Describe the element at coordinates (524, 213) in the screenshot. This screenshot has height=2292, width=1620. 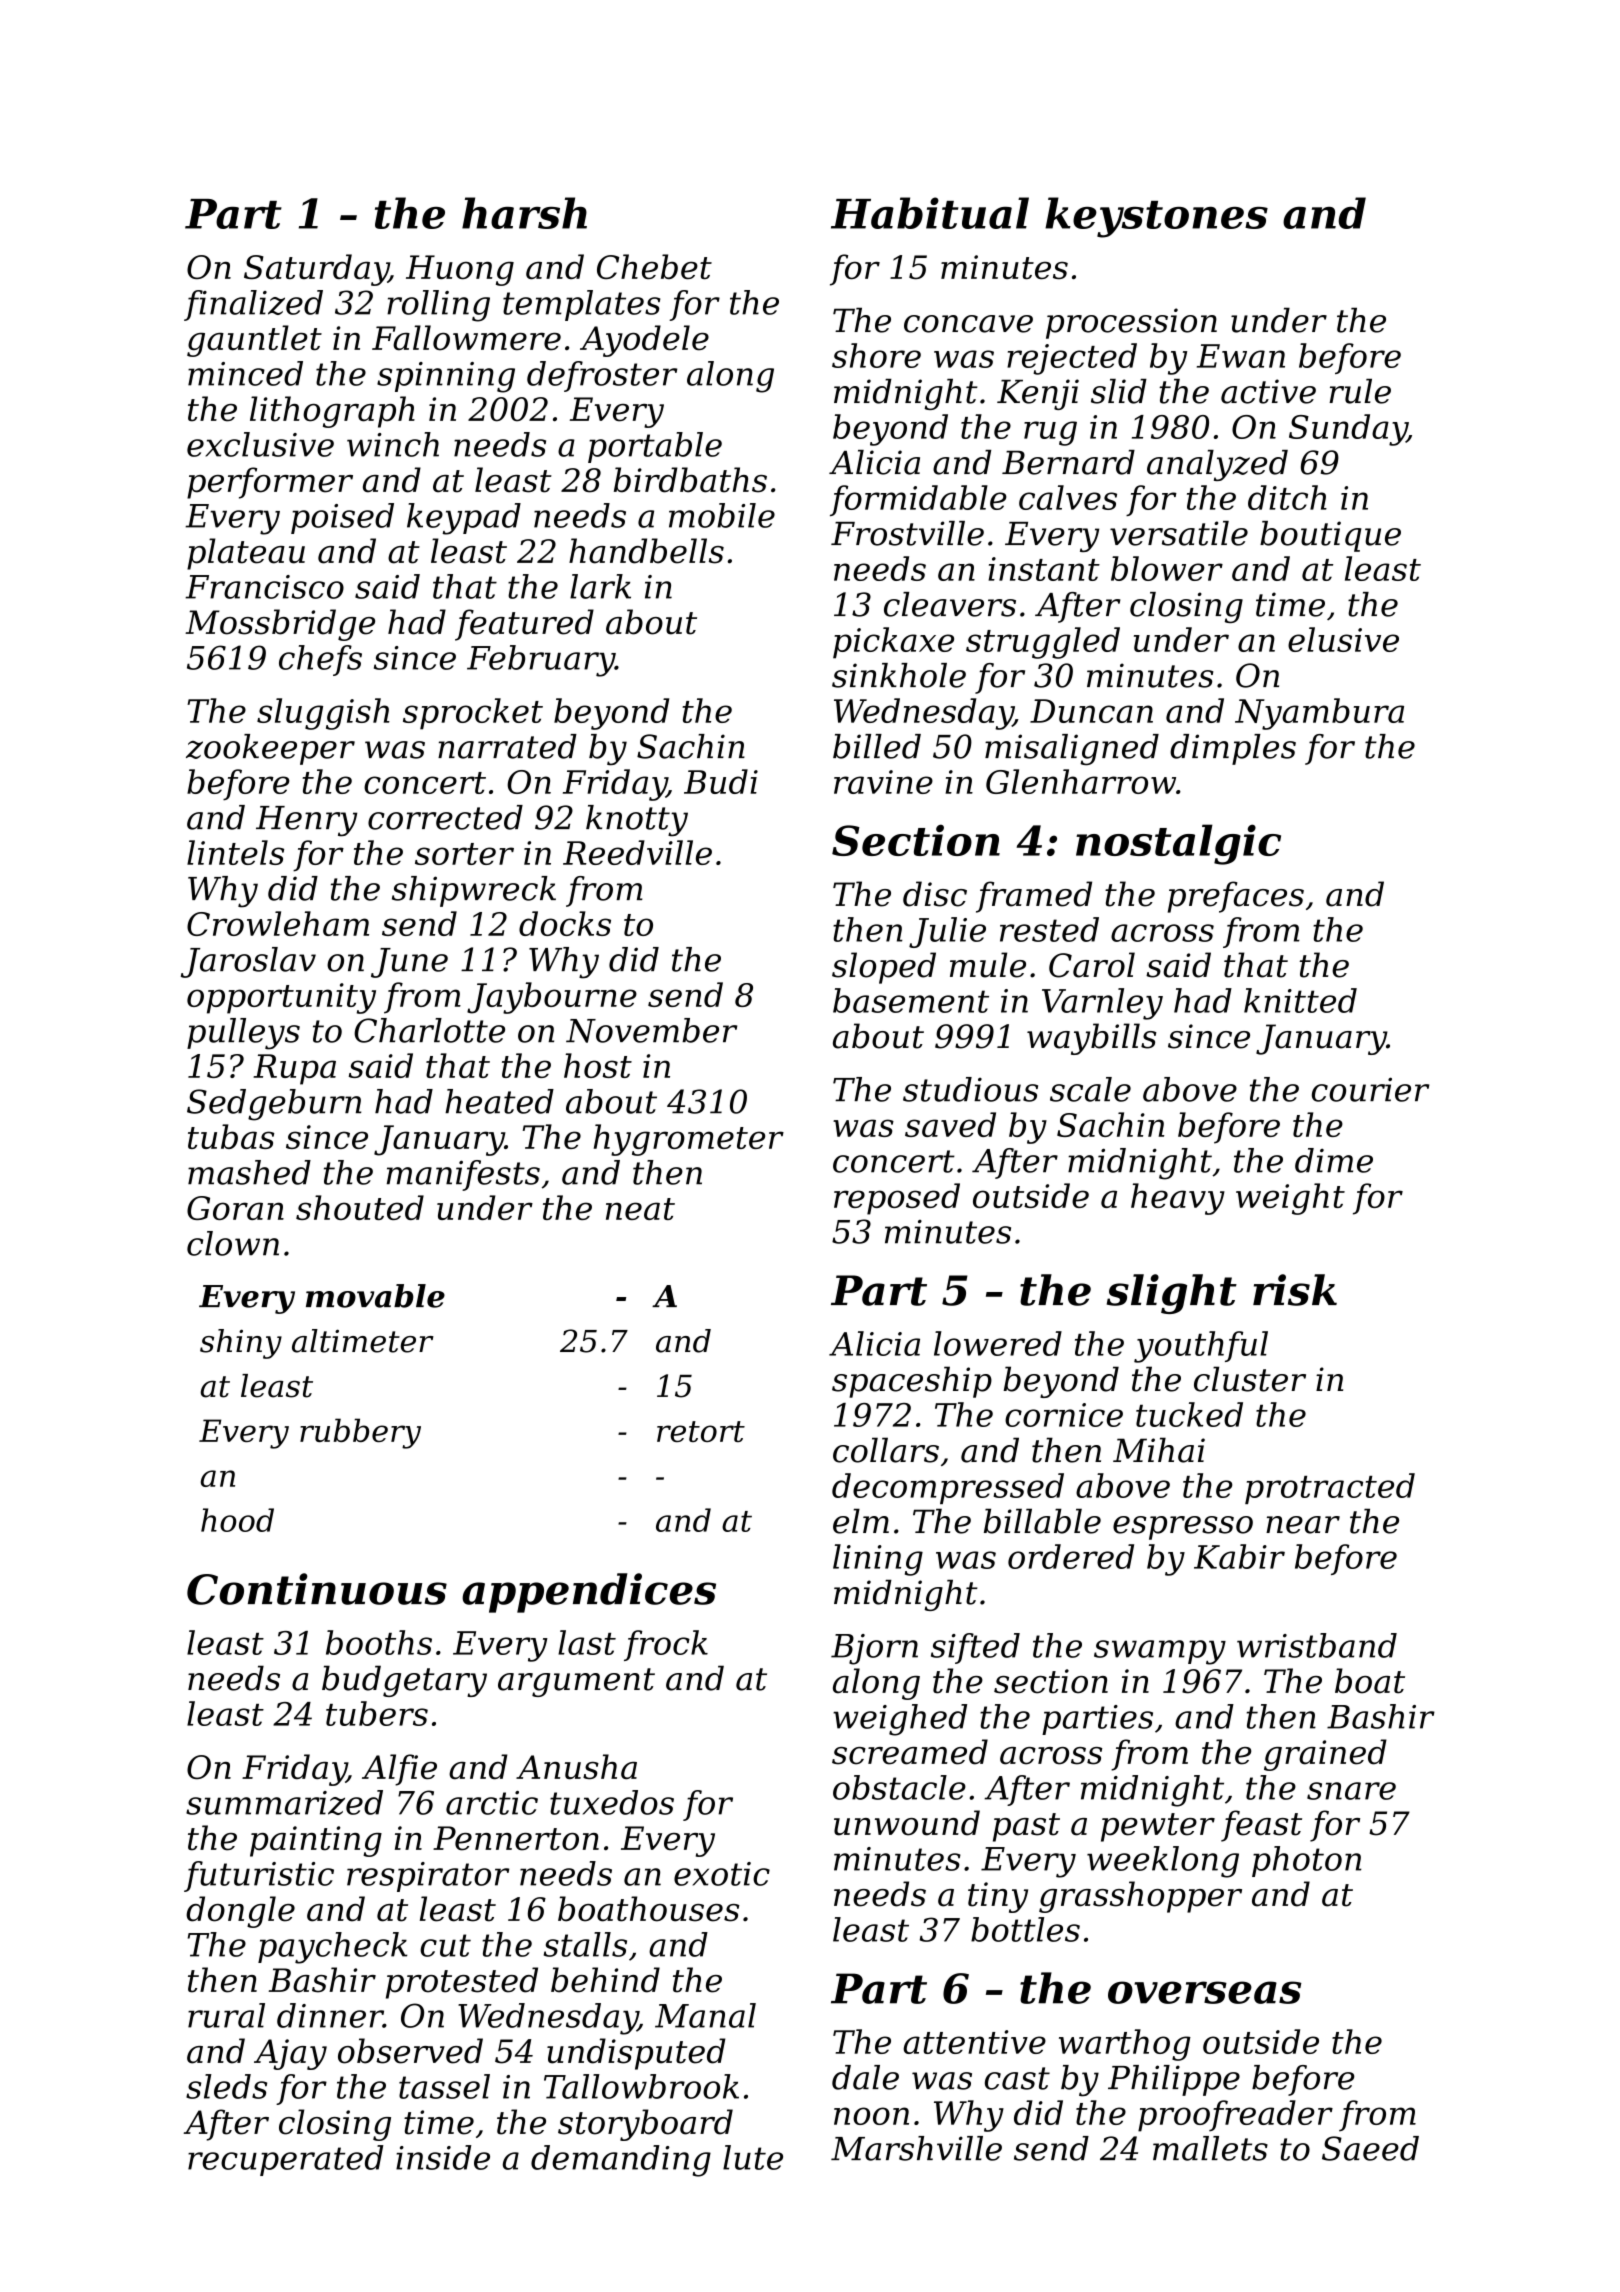
I see `harsh` at that location.
